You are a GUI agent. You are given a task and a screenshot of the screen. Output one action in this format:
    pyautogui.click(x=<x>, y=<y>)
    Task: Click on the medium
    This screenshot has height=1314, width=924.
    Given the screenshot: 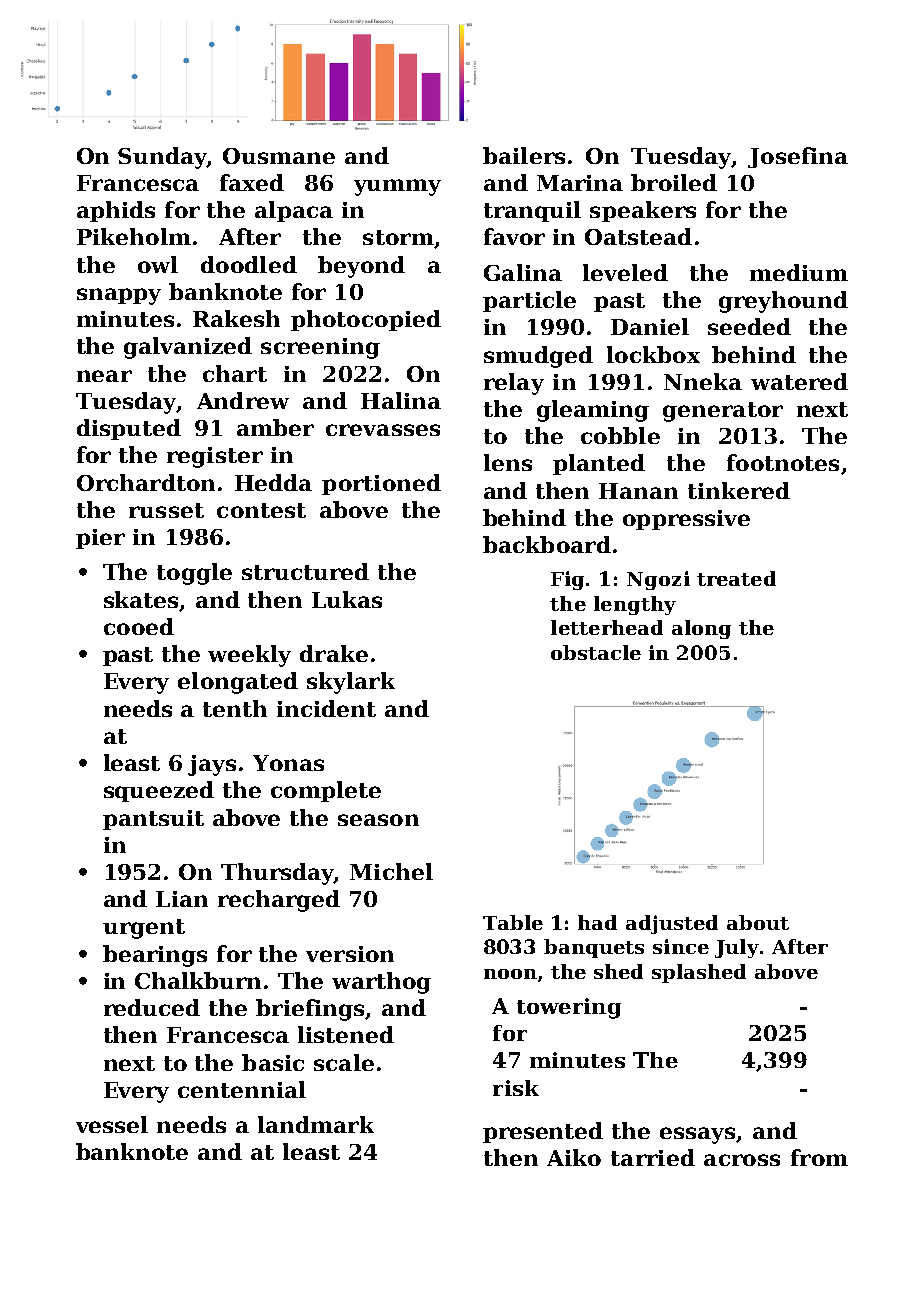 What is the action you would take?
    pyautogui.click(x=799, y=272)
